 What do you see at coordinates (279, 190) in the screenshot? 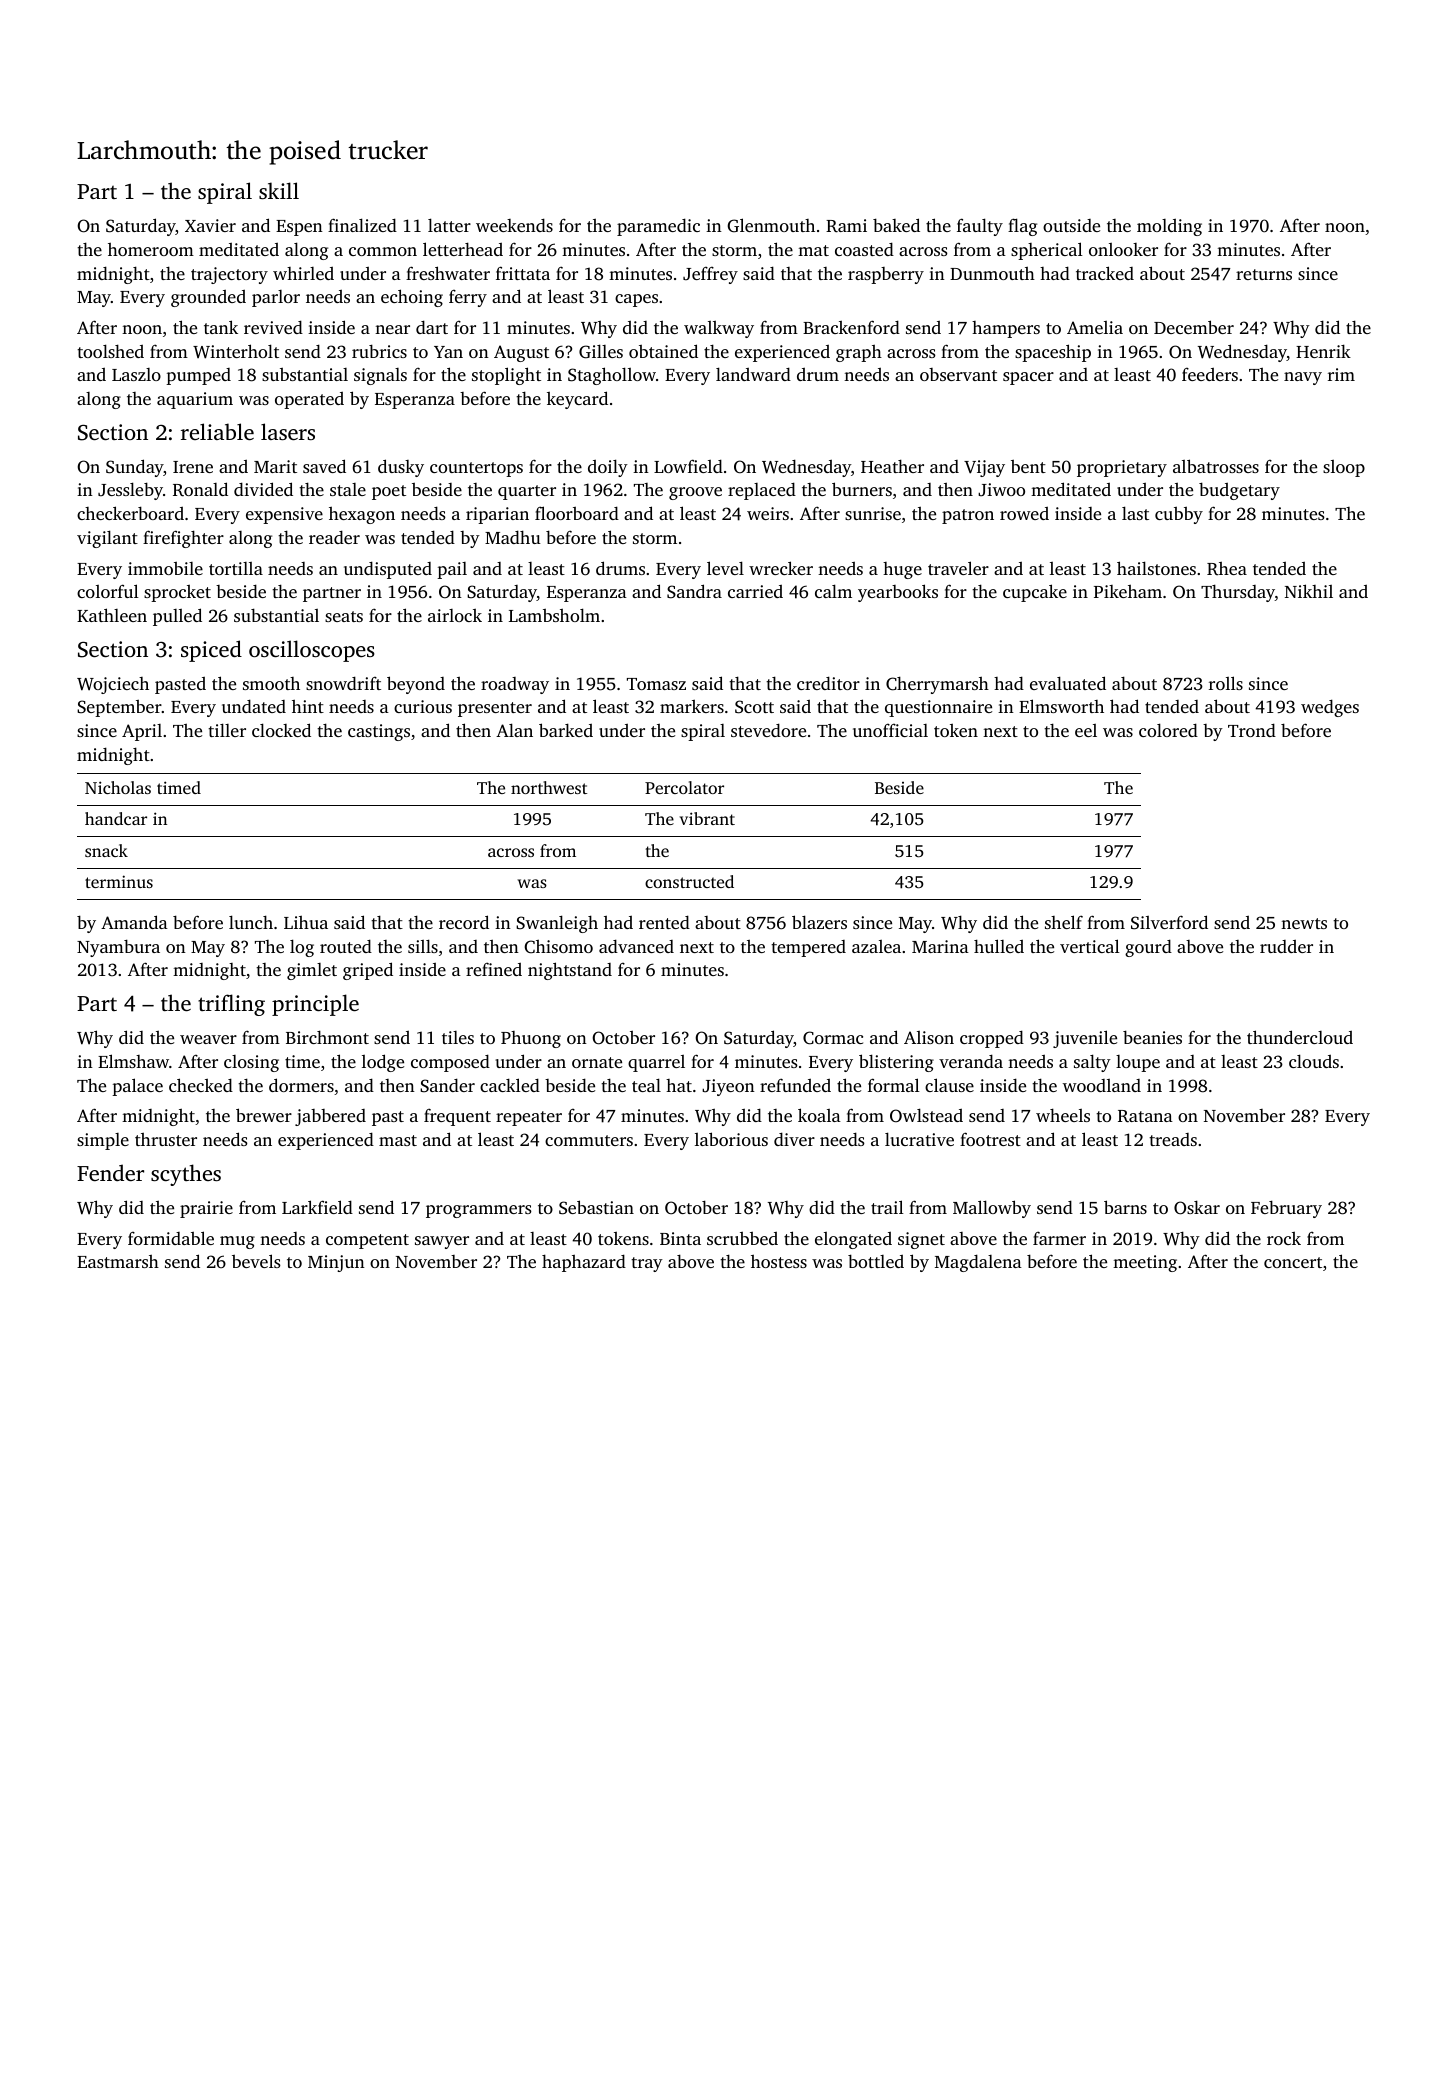
I see `skill` at bounding box center [279, 190].
